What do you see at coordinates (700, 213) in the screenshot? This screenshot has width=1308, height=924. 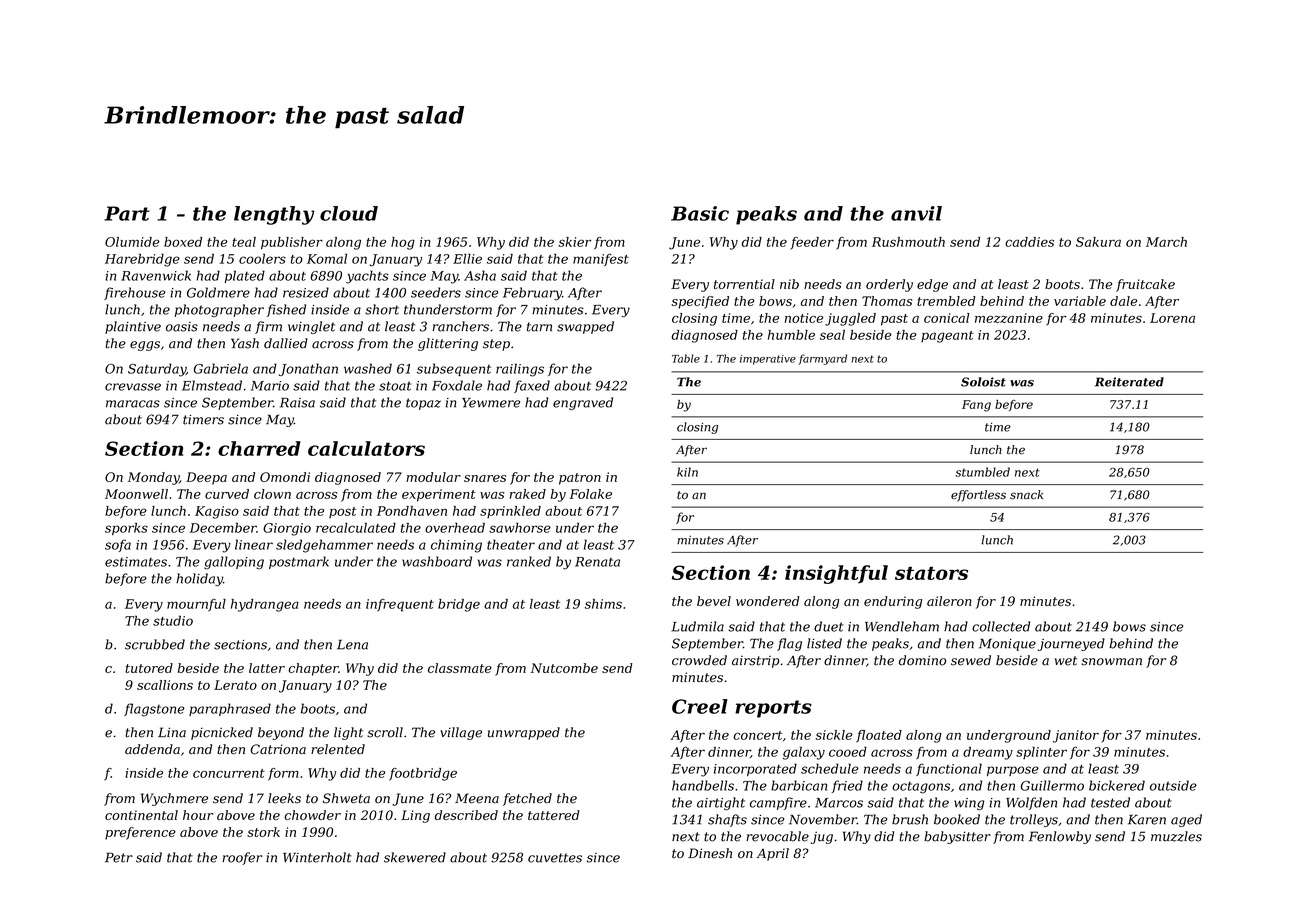 I see `Basic` at bounding box center [700, 213].
